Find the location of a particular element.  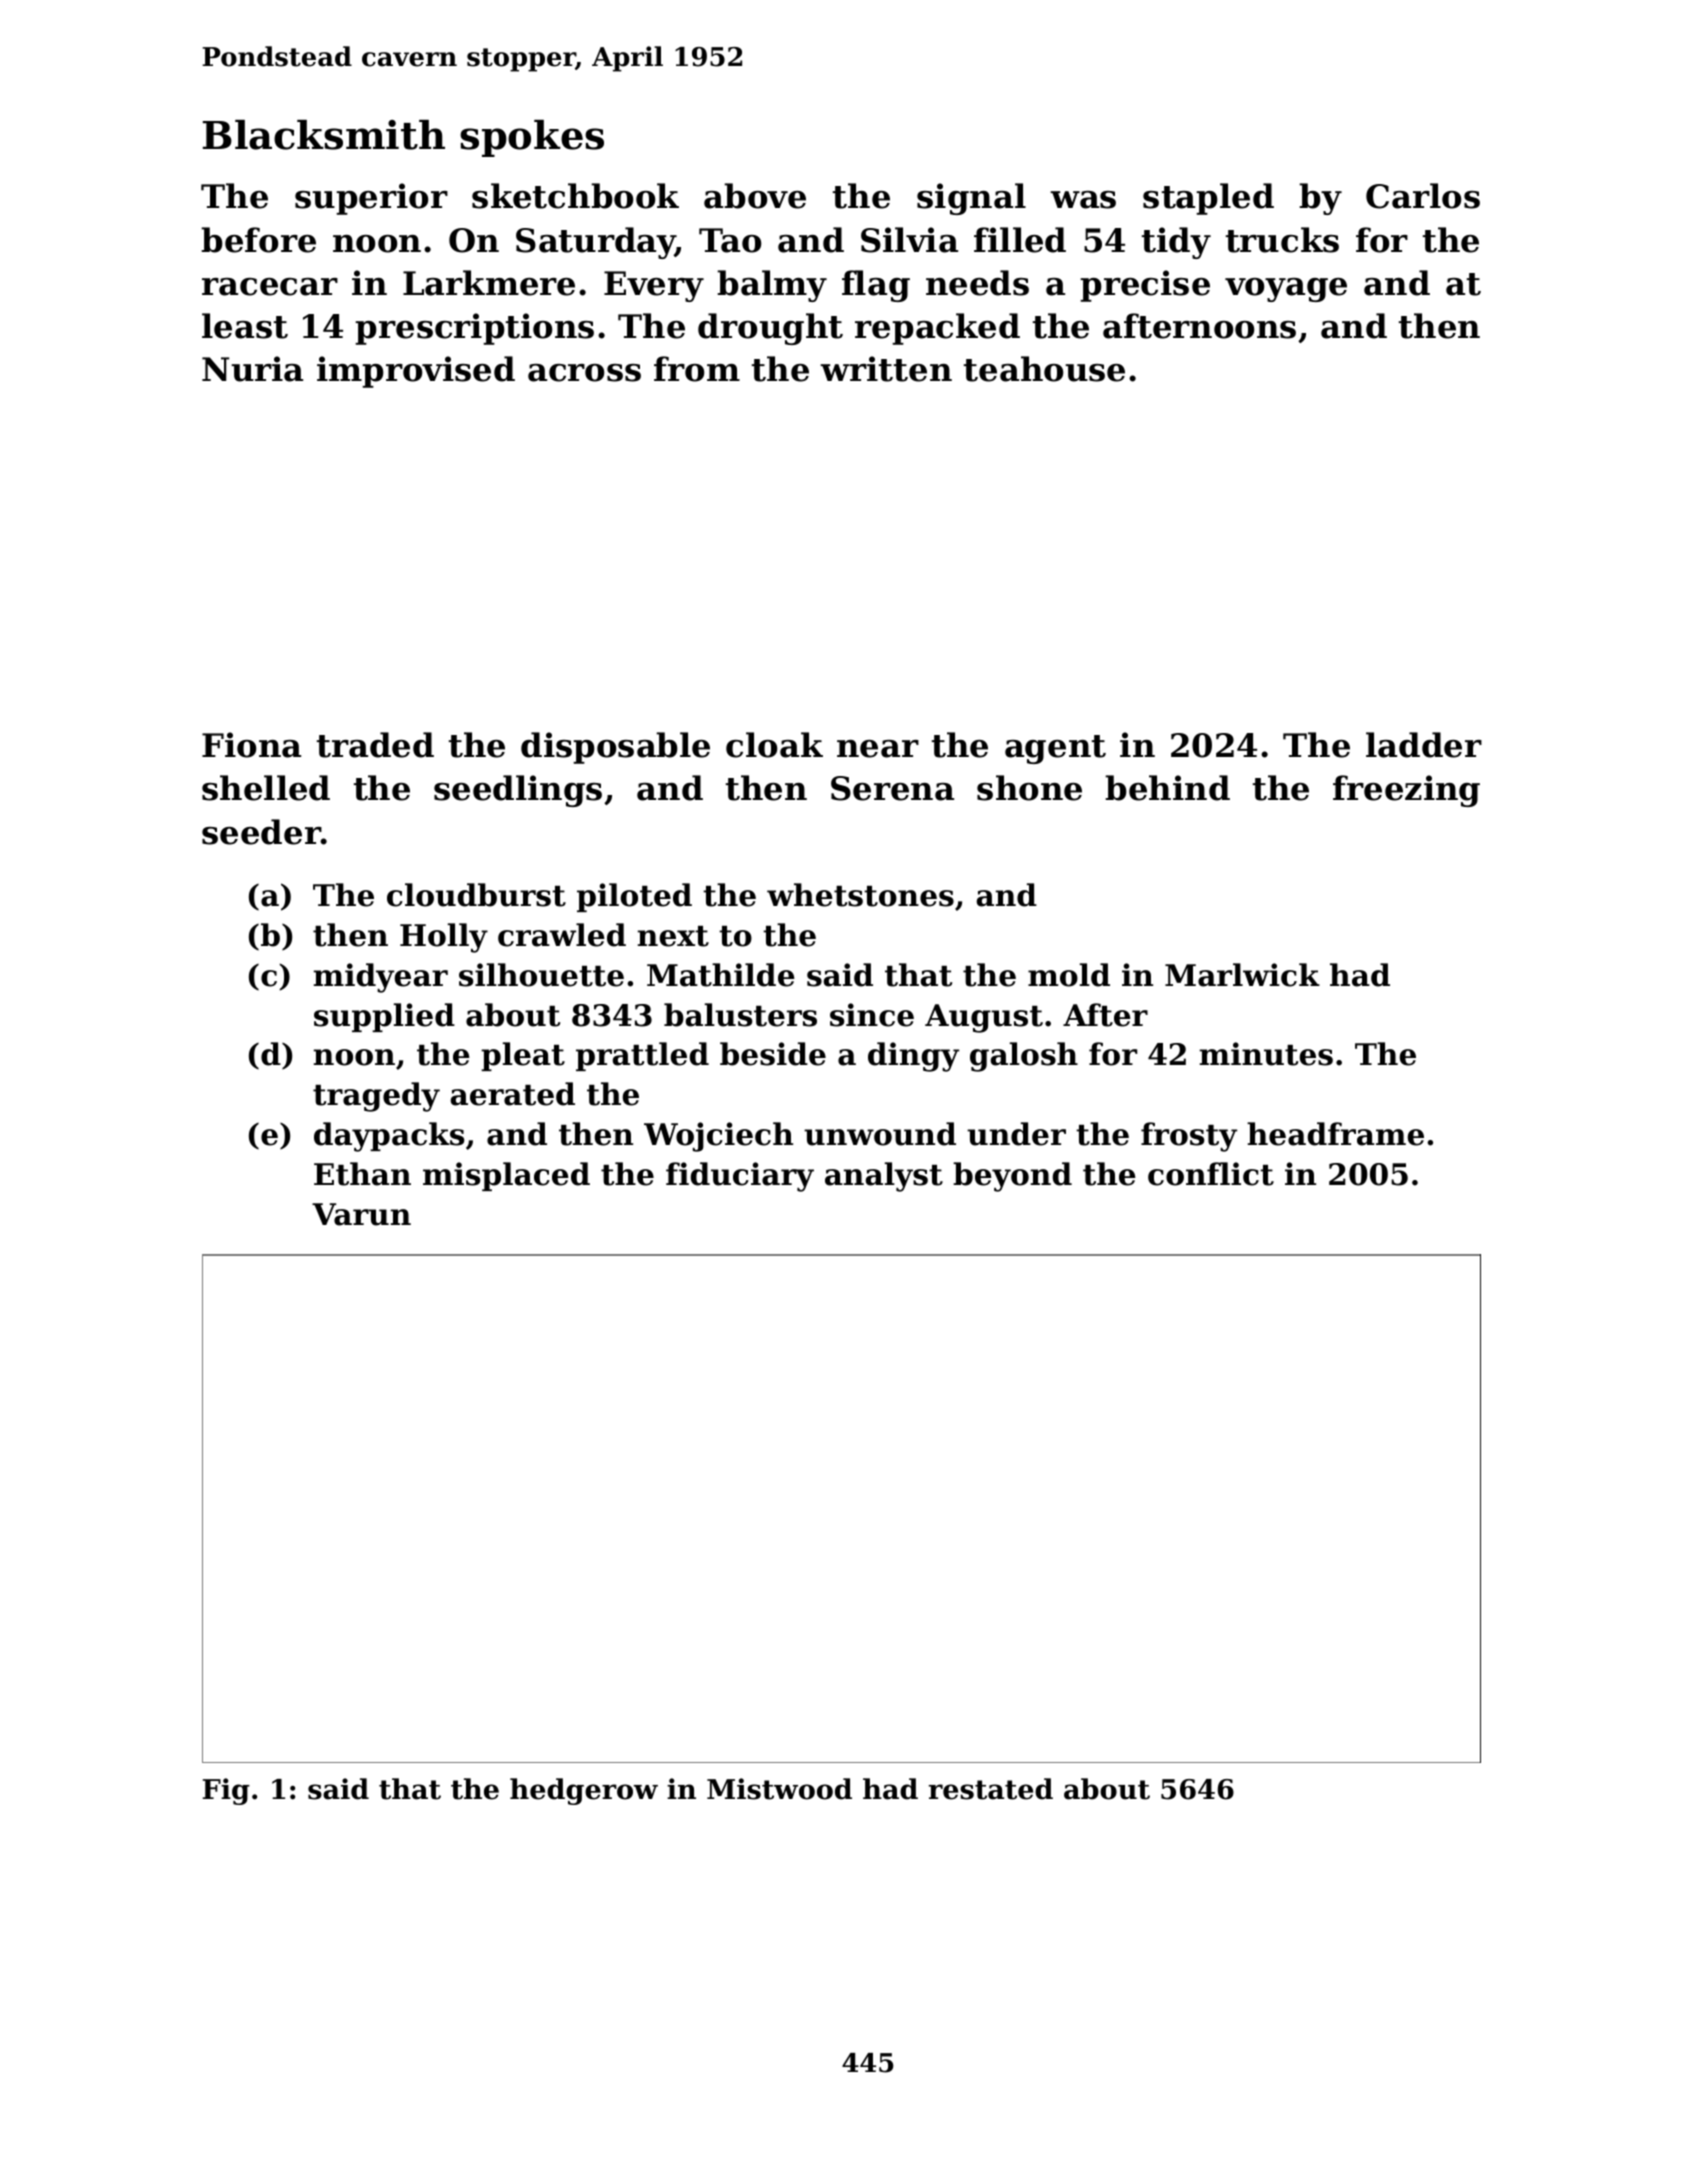

ladder is located at coordinates (1424, 745).
